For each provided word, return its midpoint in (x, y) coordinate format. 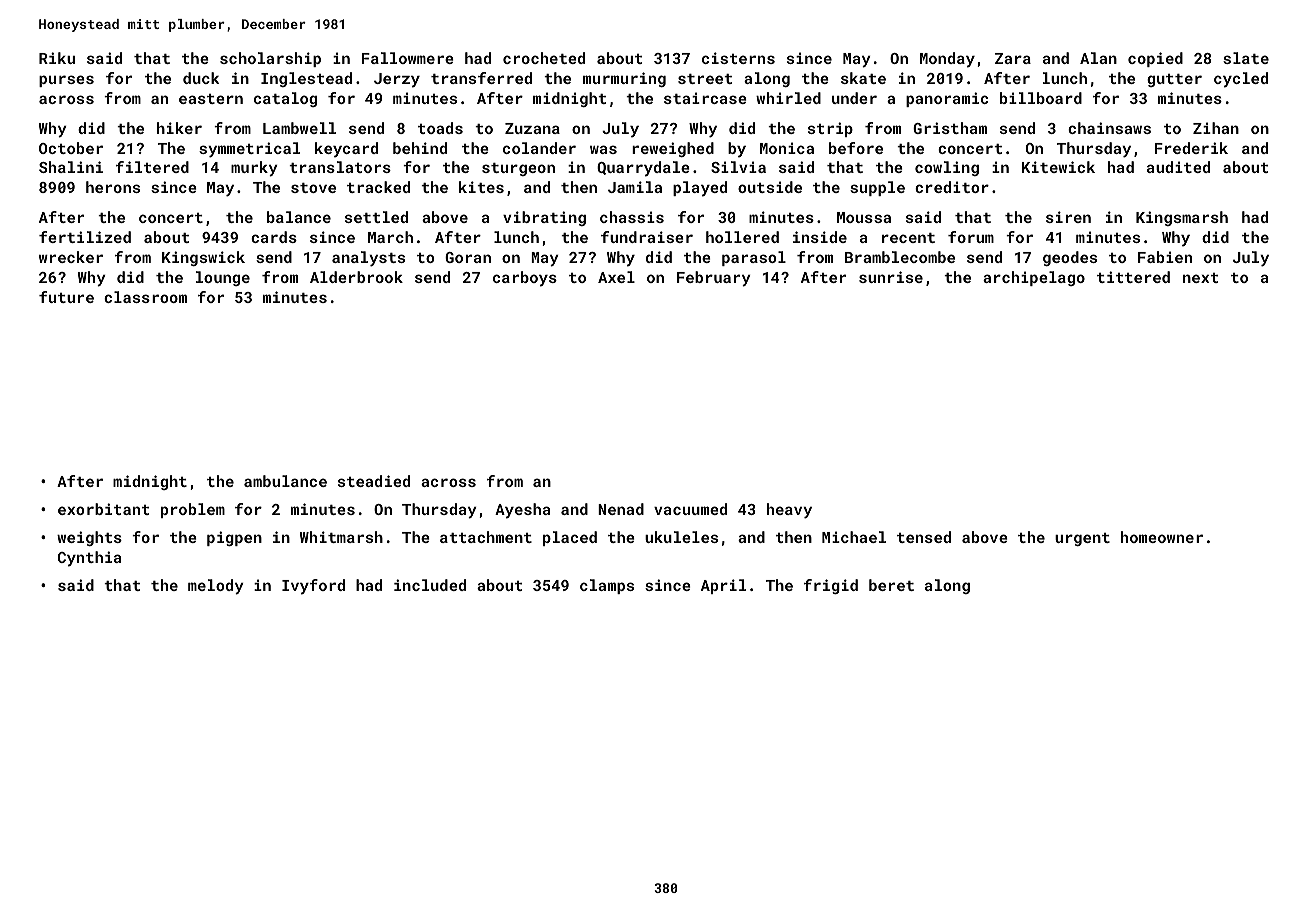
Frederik (1191, 148)
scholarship (270, 59)
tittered (1133, 277)
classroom (145, 297)
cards (274, 237)
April (723, 586)
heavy (789, 511)
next (1200, 278)
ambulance (285, 481)
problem (193, 510)
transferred (481, 78)
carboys (525, 279)
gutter (1174, 80)
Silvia (738, 167)
